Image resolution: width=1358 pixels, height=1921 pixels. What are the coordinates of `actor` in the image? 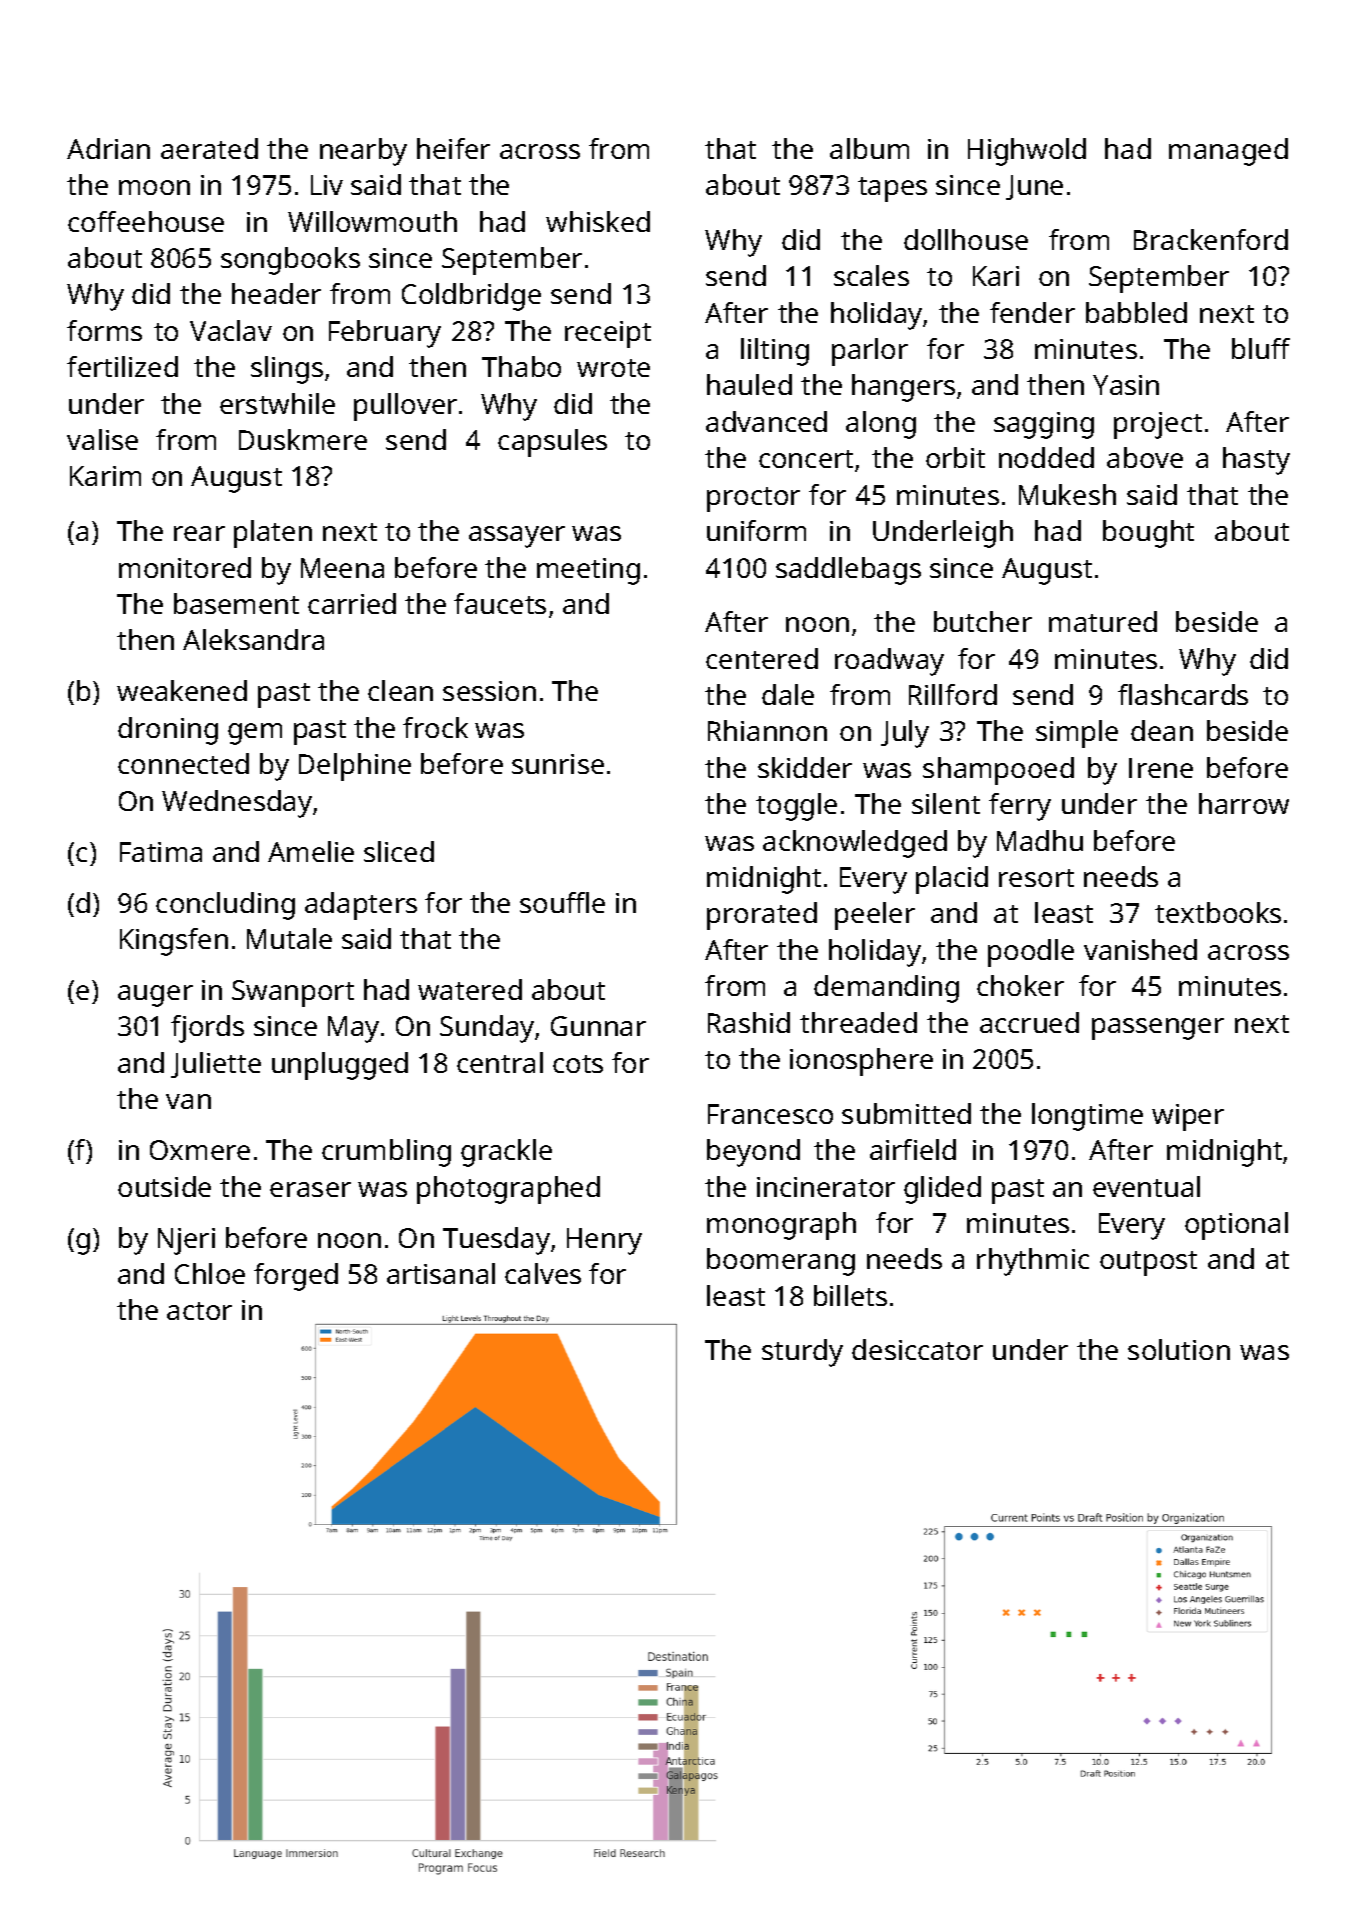 It's located at (199, 1311).
